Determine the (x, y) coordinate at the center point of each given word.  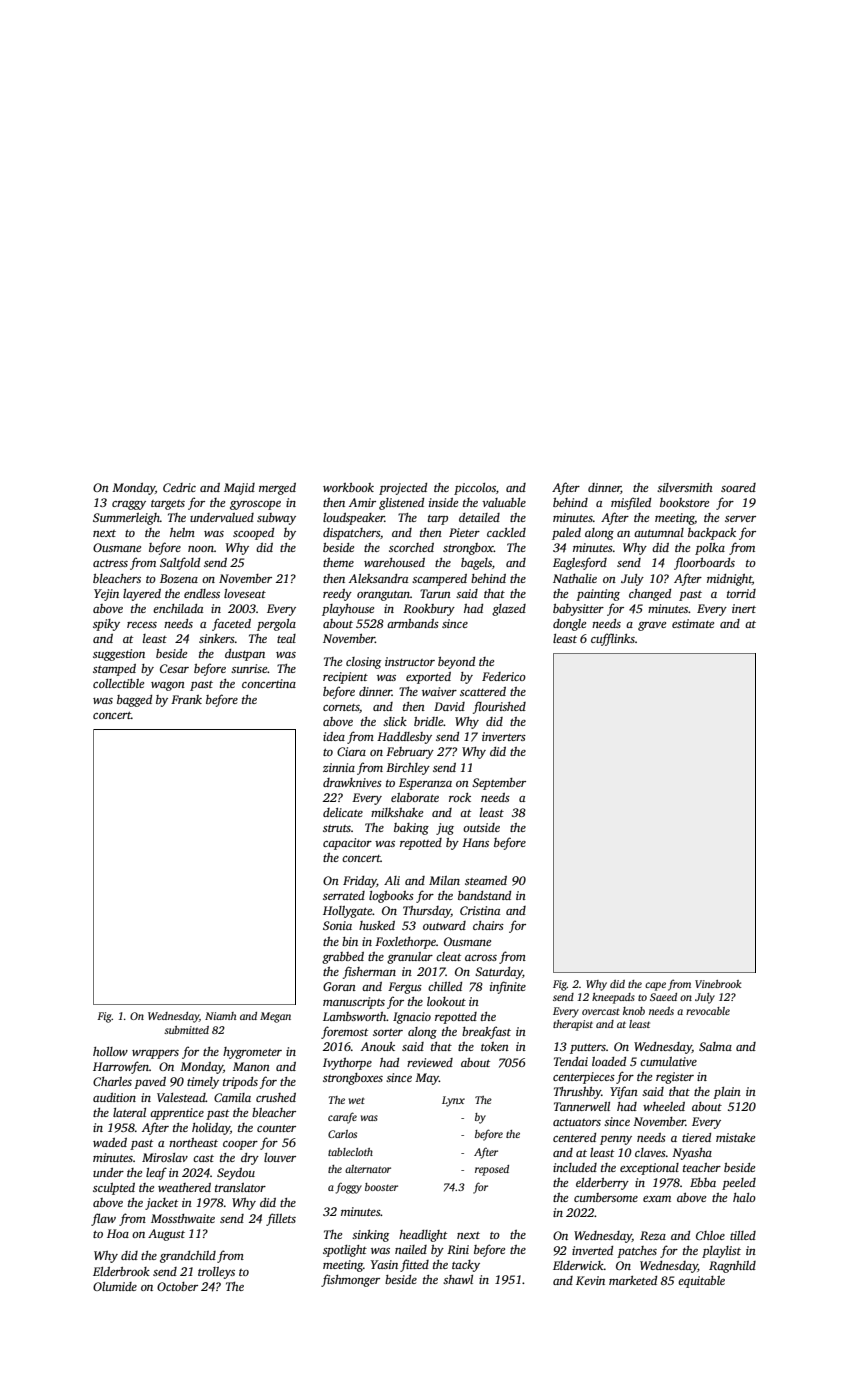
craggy (129, 505)
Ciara (351, 751)
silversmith (685, 487)
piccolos (475, 489)
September (499, 784)
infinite (508, 987)
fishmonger (350, 1280)
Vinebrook (718, 984)
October (177, 1286)
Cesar (174, 668)
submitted (186, 1030)
